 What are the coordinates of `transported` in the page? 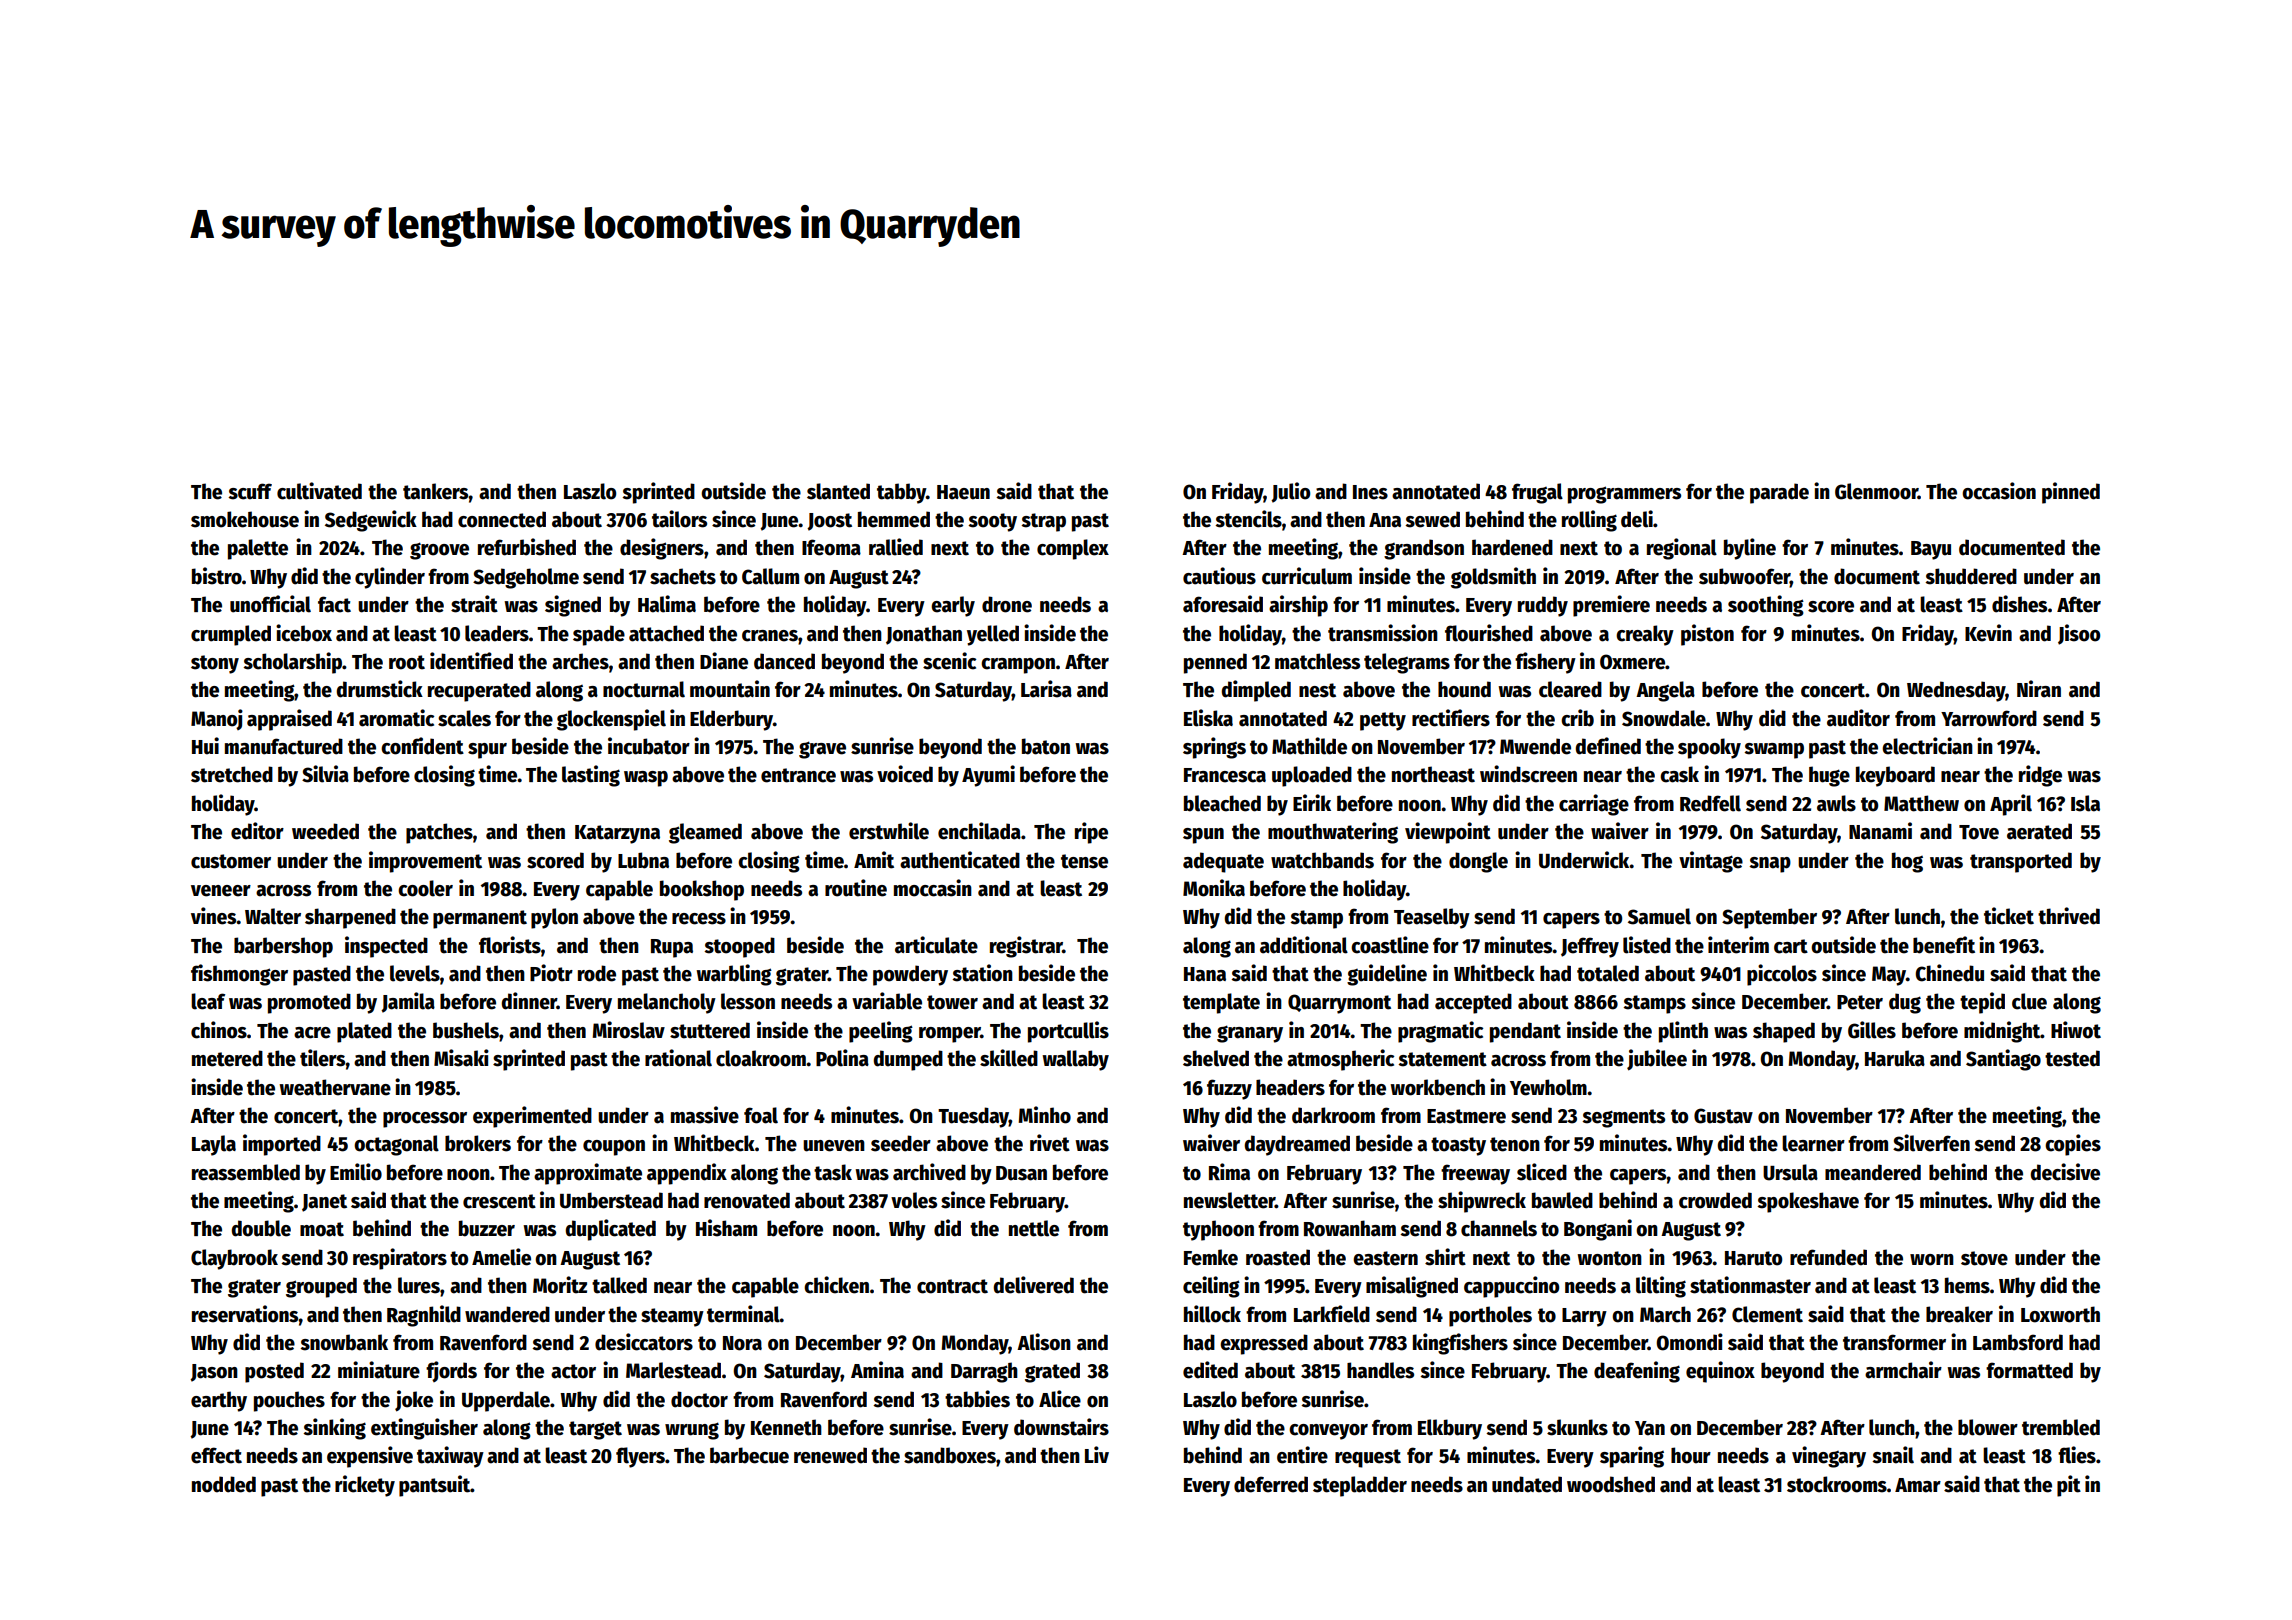 It's located at (2021, 862).
